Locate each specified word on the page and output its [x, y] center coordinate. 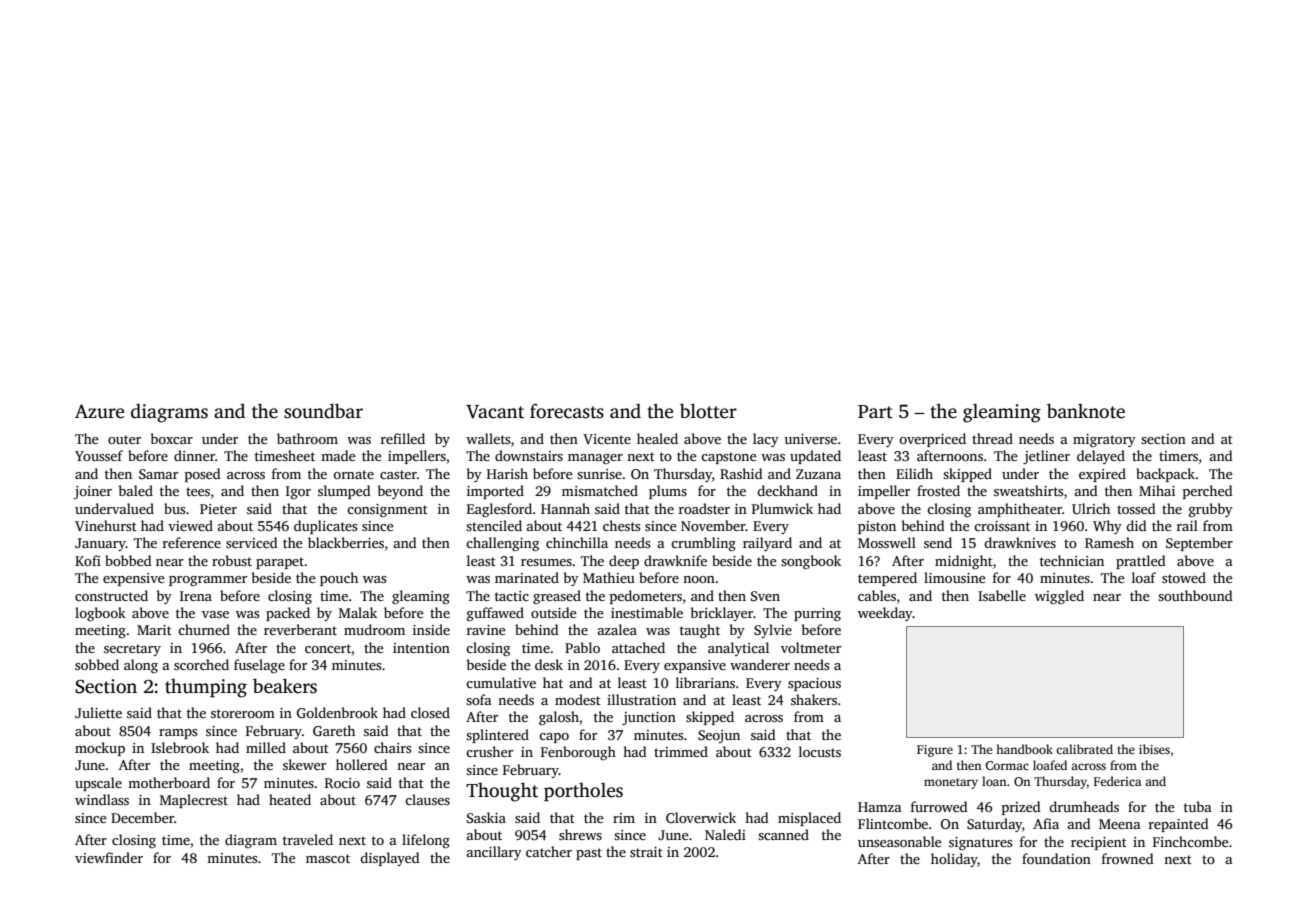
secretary [132, 650]
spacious [814, 684]
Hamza [880, 807]
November [713, 525]
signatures [980, 843]
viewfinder [109, 857]
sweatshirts [1028, 490]
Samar [158, 474]
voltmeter [811, 647]
